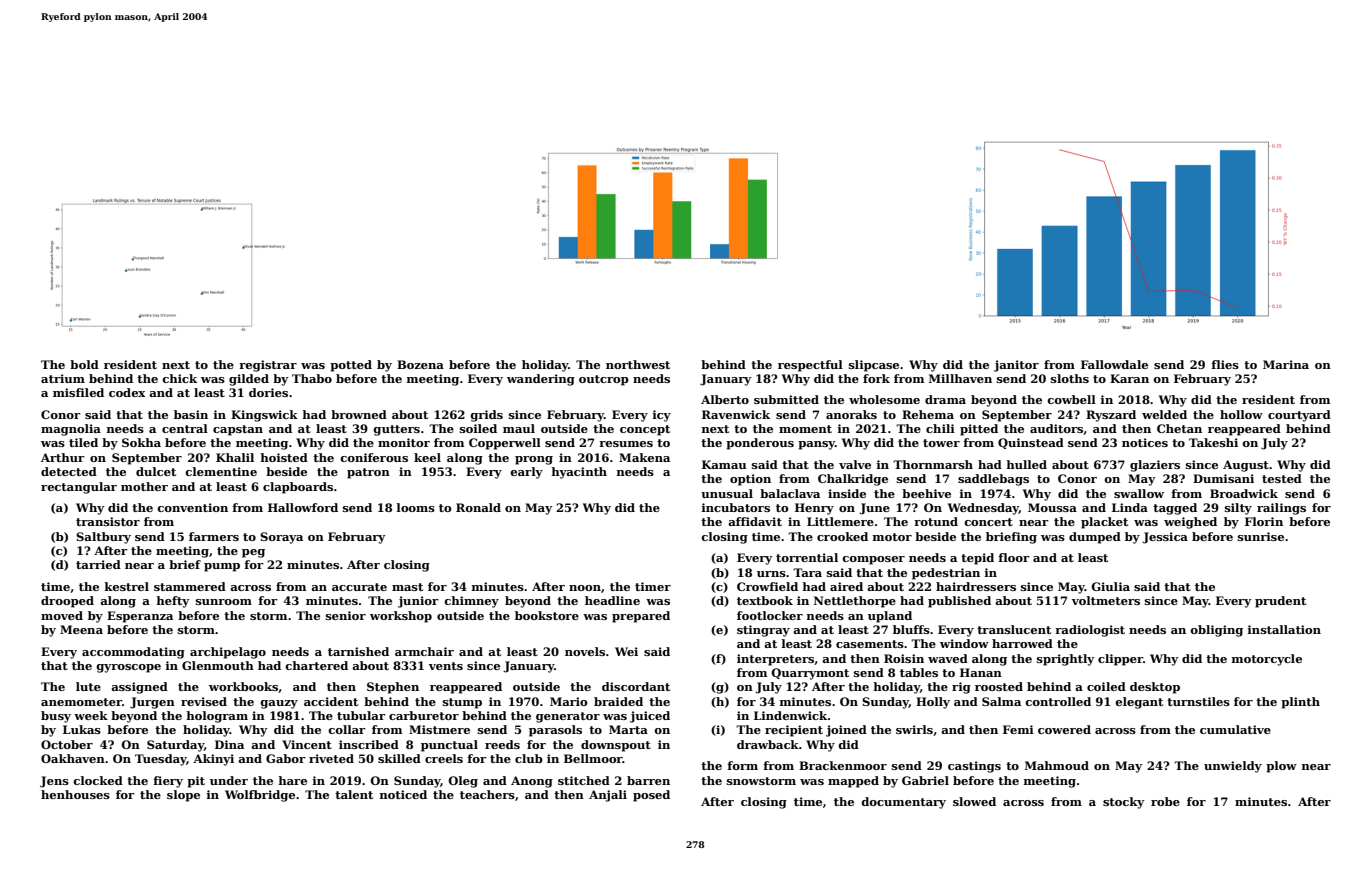 This document has height=887, width=1372. I want to click on janitor, so click(1016, 366).
